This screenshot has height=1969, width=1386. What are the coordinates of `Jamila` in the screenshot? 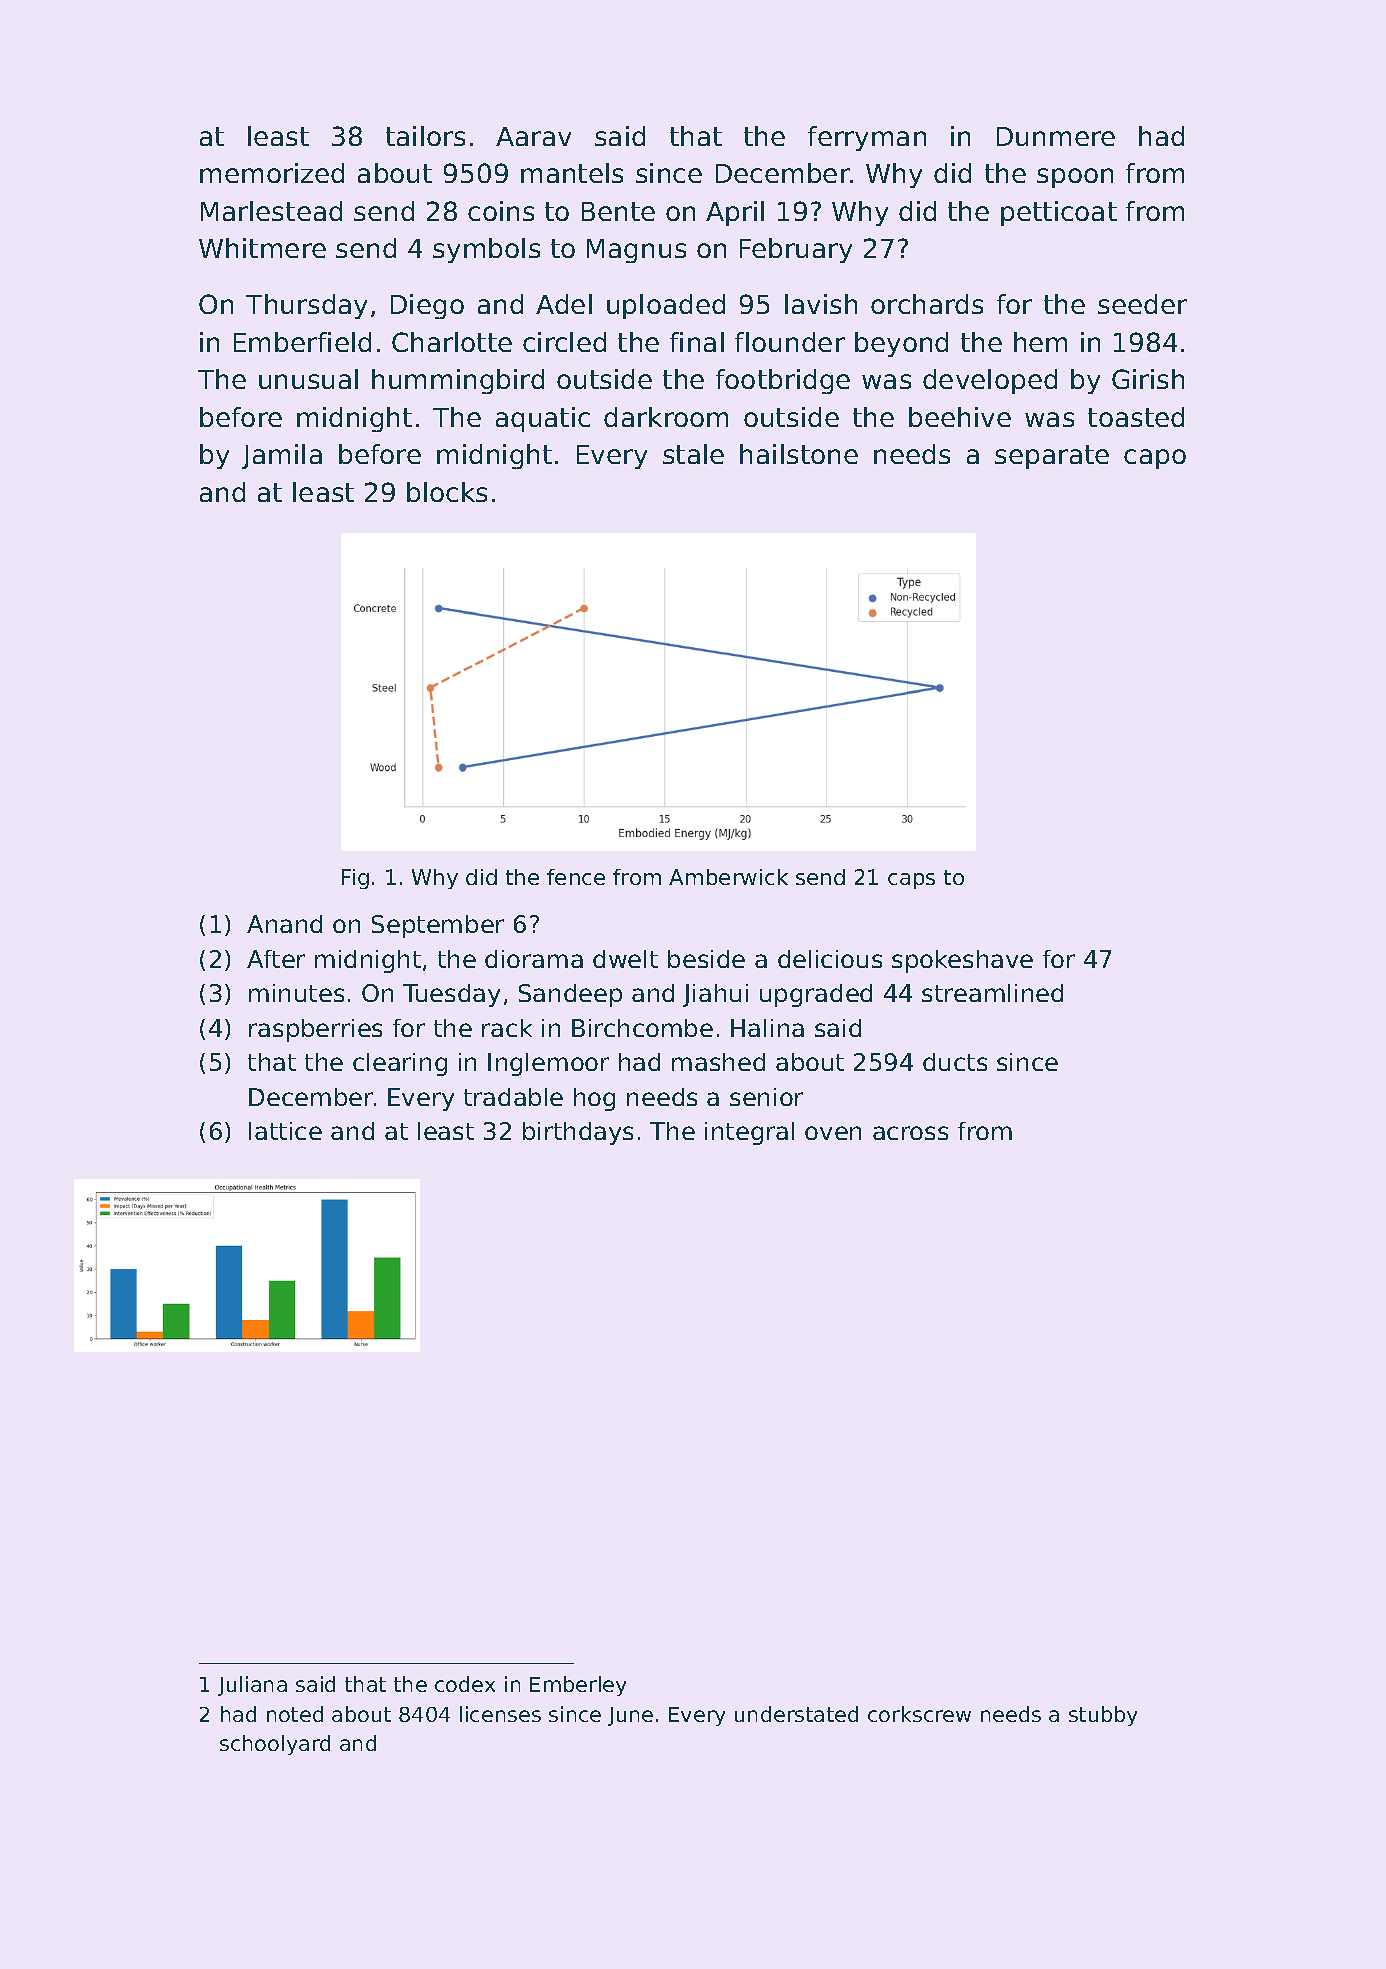 It's located at (282, 456).
